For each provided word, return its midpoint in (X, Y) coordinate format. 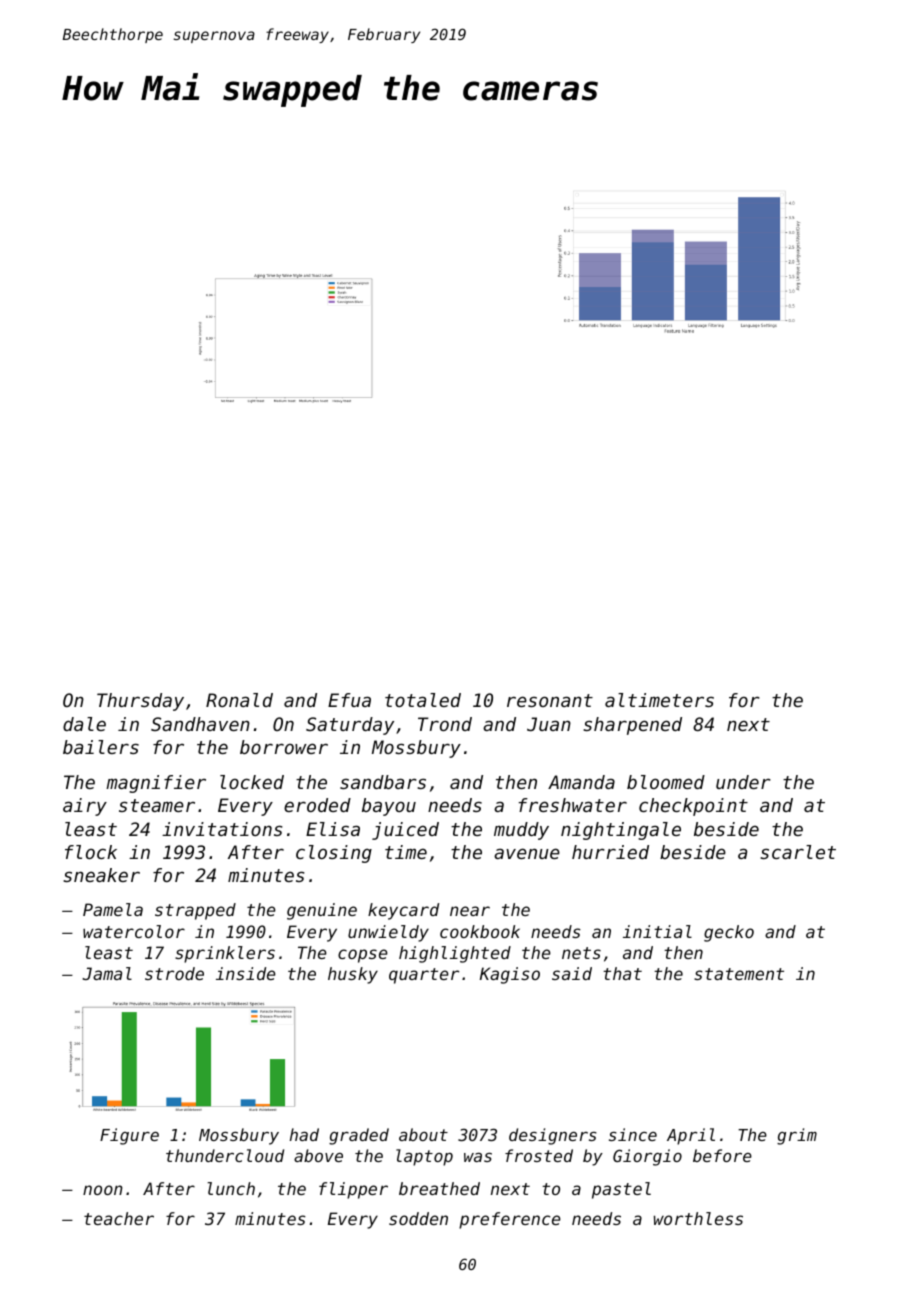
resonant (550, 700)
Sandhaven (200, 724)
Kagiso (510, 975)
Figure (129, 1136)
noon (102, 1190)
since (633, 1134)
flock (91, 852)
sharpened (632, 726)
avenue (527, 853)
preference (510, 1220)
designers (553, 1136)
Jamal (107, 973)
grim (797, 1136)
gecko (729, 933)
